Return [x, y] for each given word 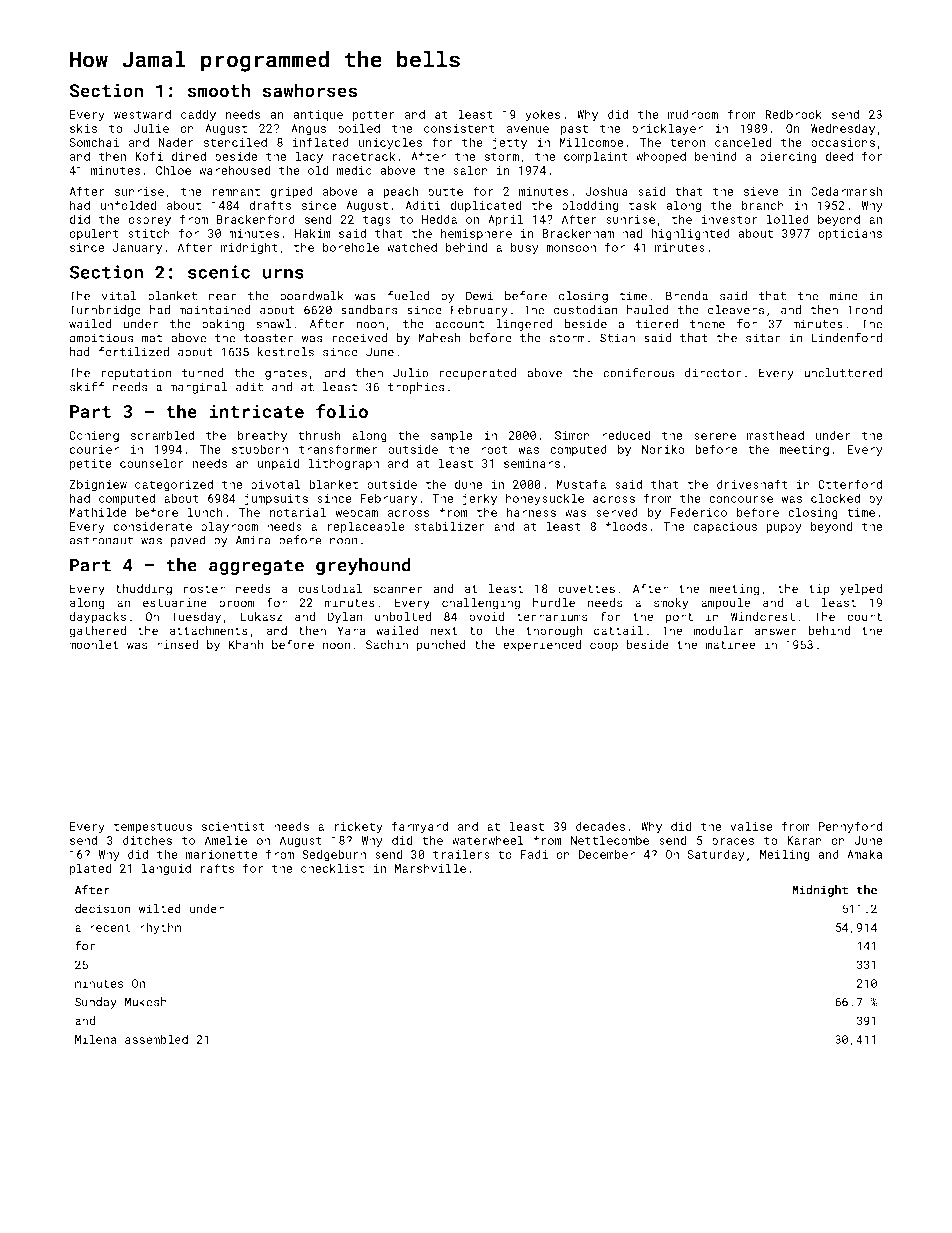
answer [776, 631]
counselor [152, 463]
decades [600, 826]
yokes [542, 116]
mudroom [693, 114]
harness [531, 512]
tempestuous [153, 827]
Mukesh [146, 1002]
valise [751, 826]
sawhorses [310, 90]
